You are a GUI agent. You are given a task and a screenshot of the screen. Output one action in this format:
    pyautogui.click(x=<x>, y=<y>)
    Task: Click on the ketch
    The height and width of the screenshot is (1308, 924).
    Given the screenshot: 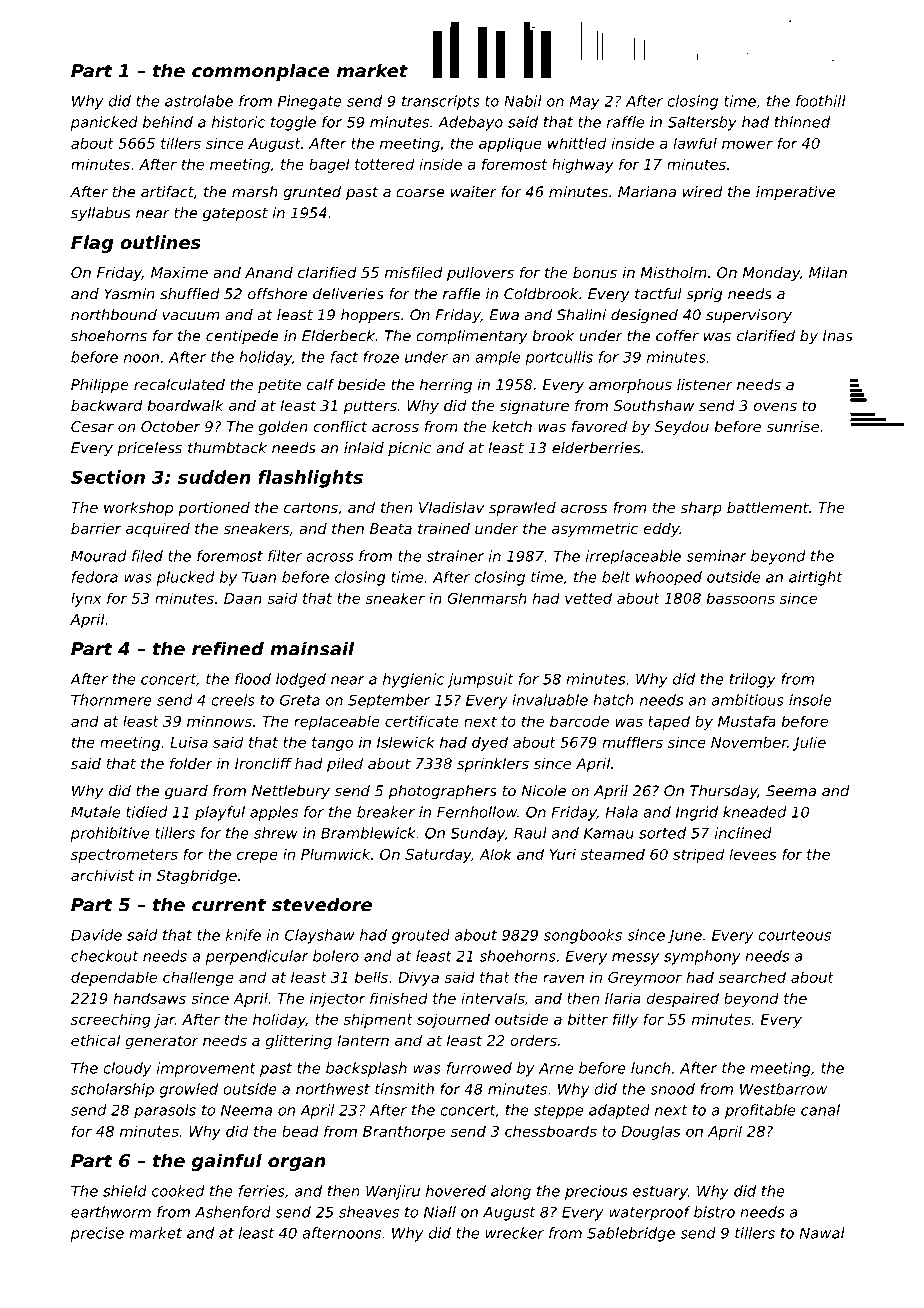 What is the action you would take?
    pyautogui.click(x=512, y=426)
